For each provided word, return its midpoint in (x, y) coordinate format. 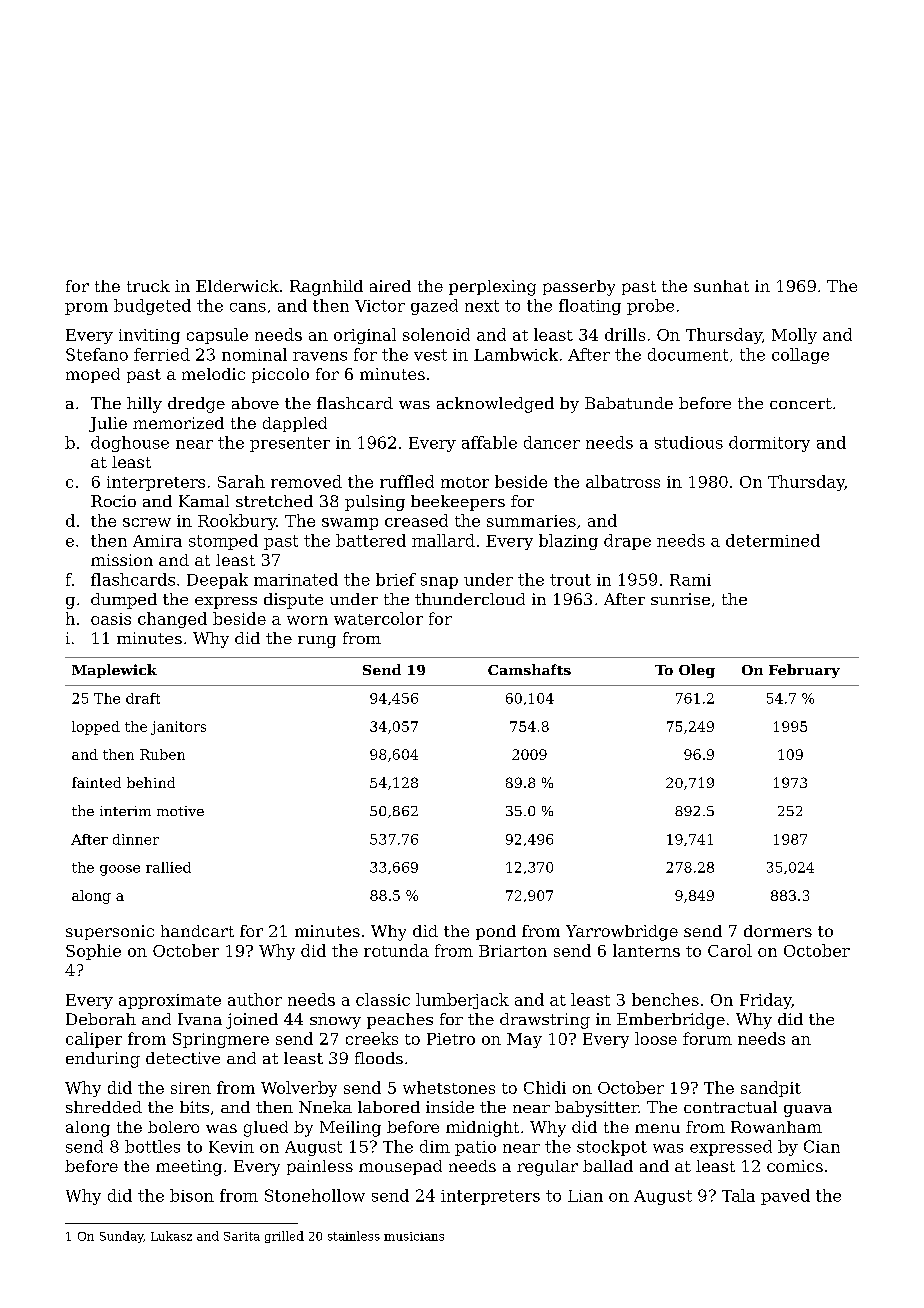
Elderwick (237, 286)
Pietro (451, 1039)
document (688, 354)
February (804, 671)
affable (489, 442)
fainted (96, 782)
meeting (189, 1168)
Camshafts (529, 669)
